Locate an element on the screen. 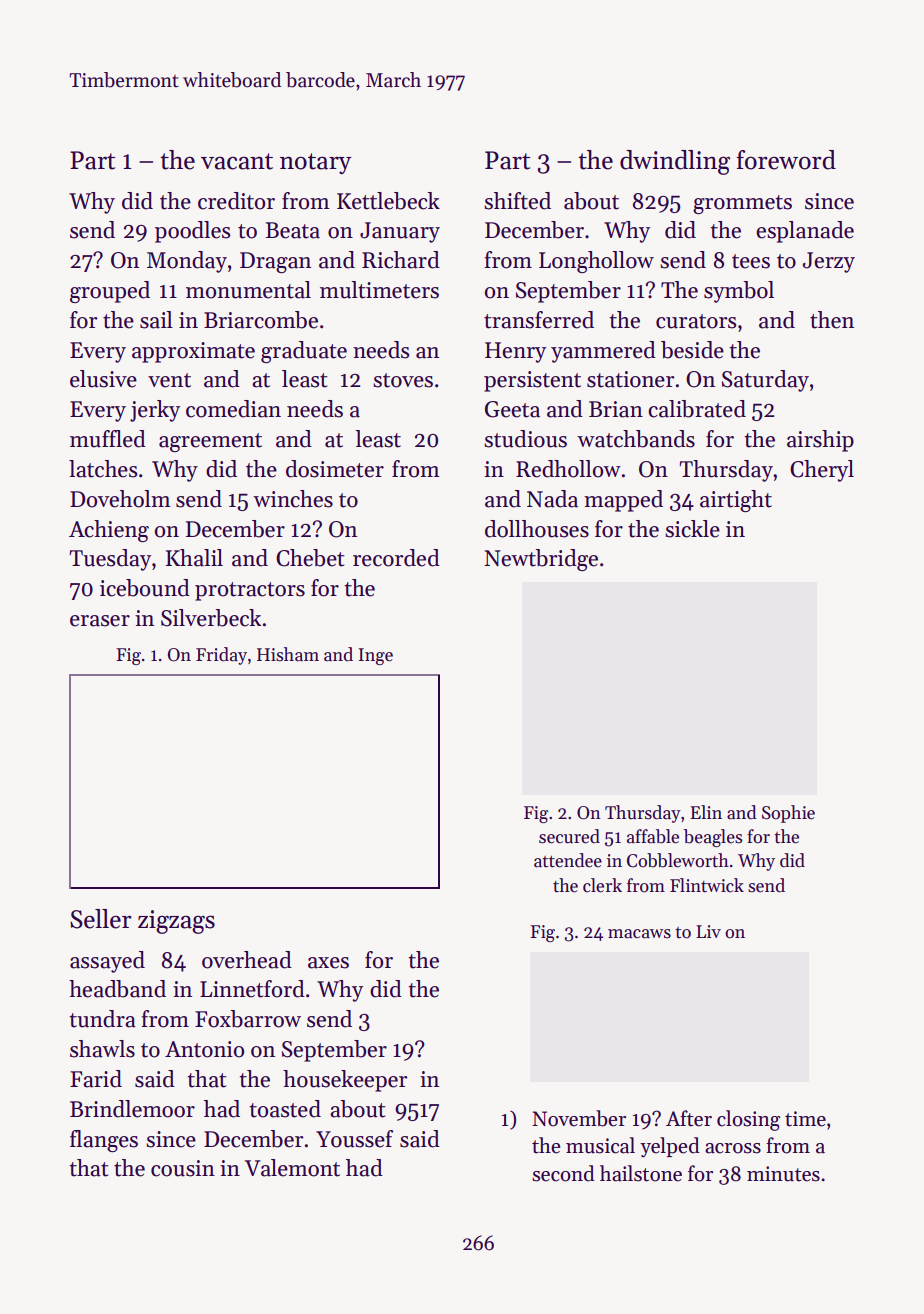 The height and width of the screenshot is (1314, 924). agreement is located at coordinates (210, 442).
